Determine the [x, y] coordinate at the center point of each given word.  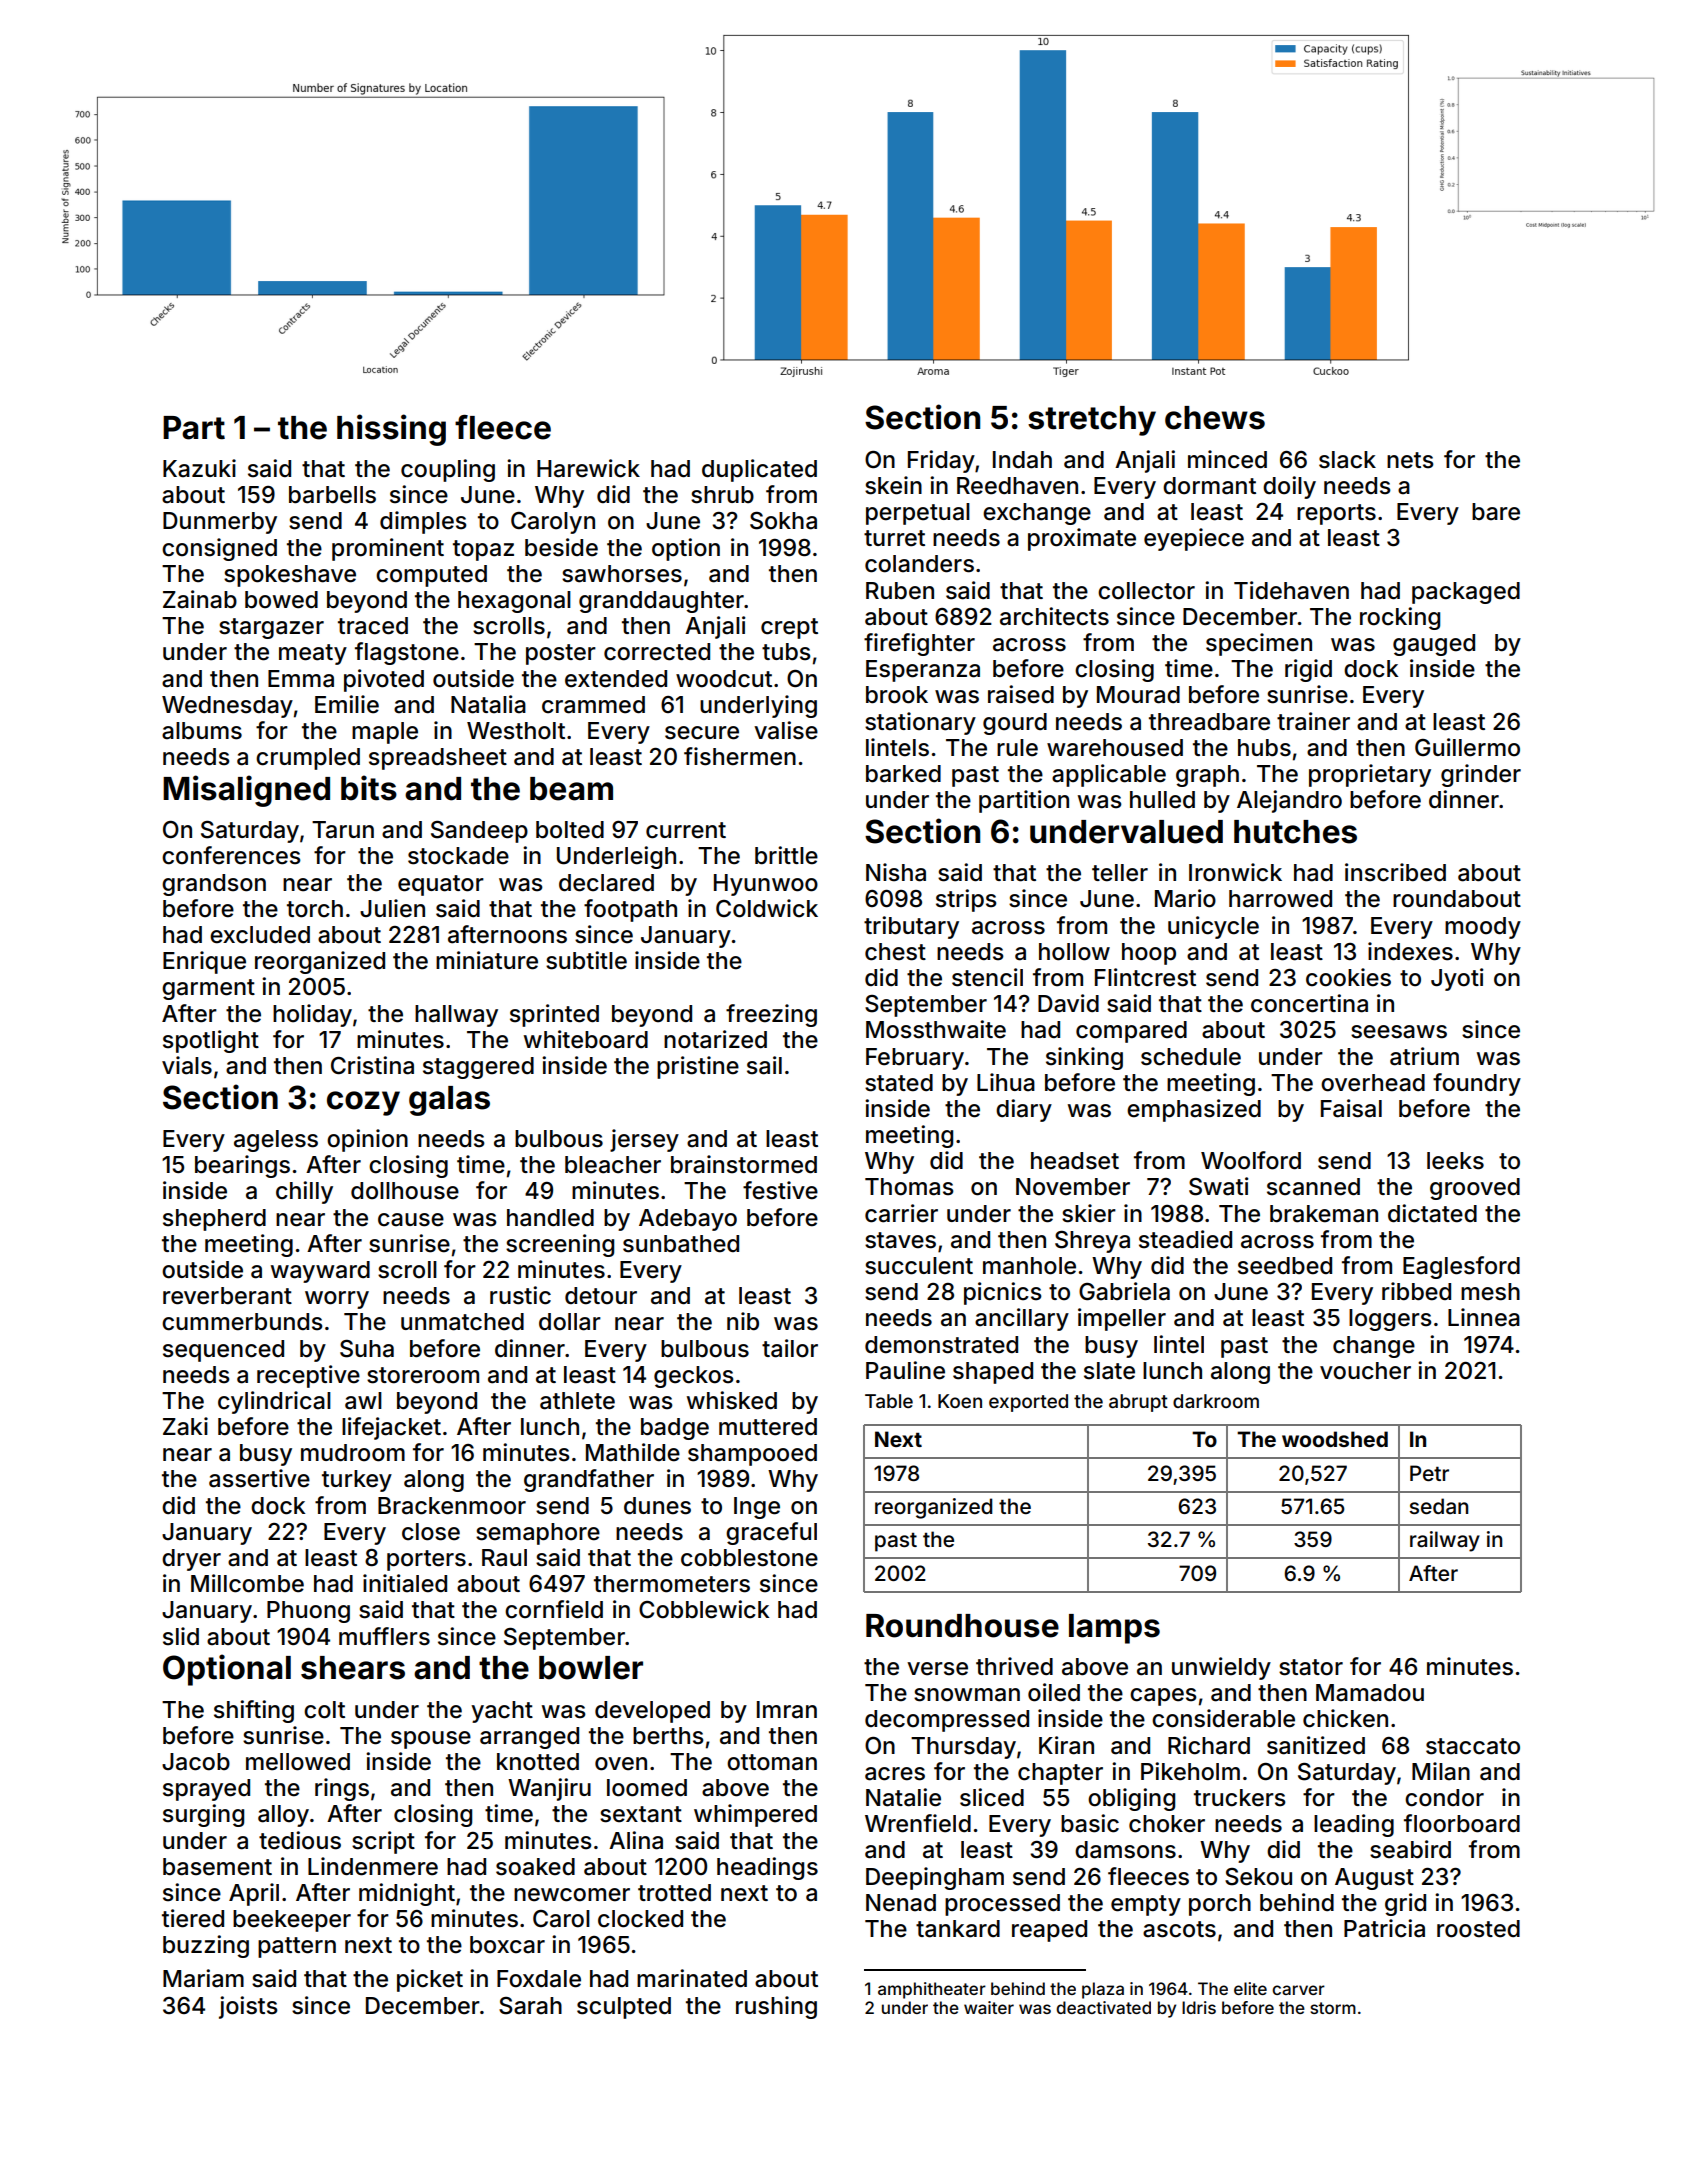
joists [248, 2007]
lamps [1114, 1629]
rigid [1308, 670]
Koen [960, 1401]
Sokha [783, 521]
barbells [332, 495]
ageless [276, 1141]
